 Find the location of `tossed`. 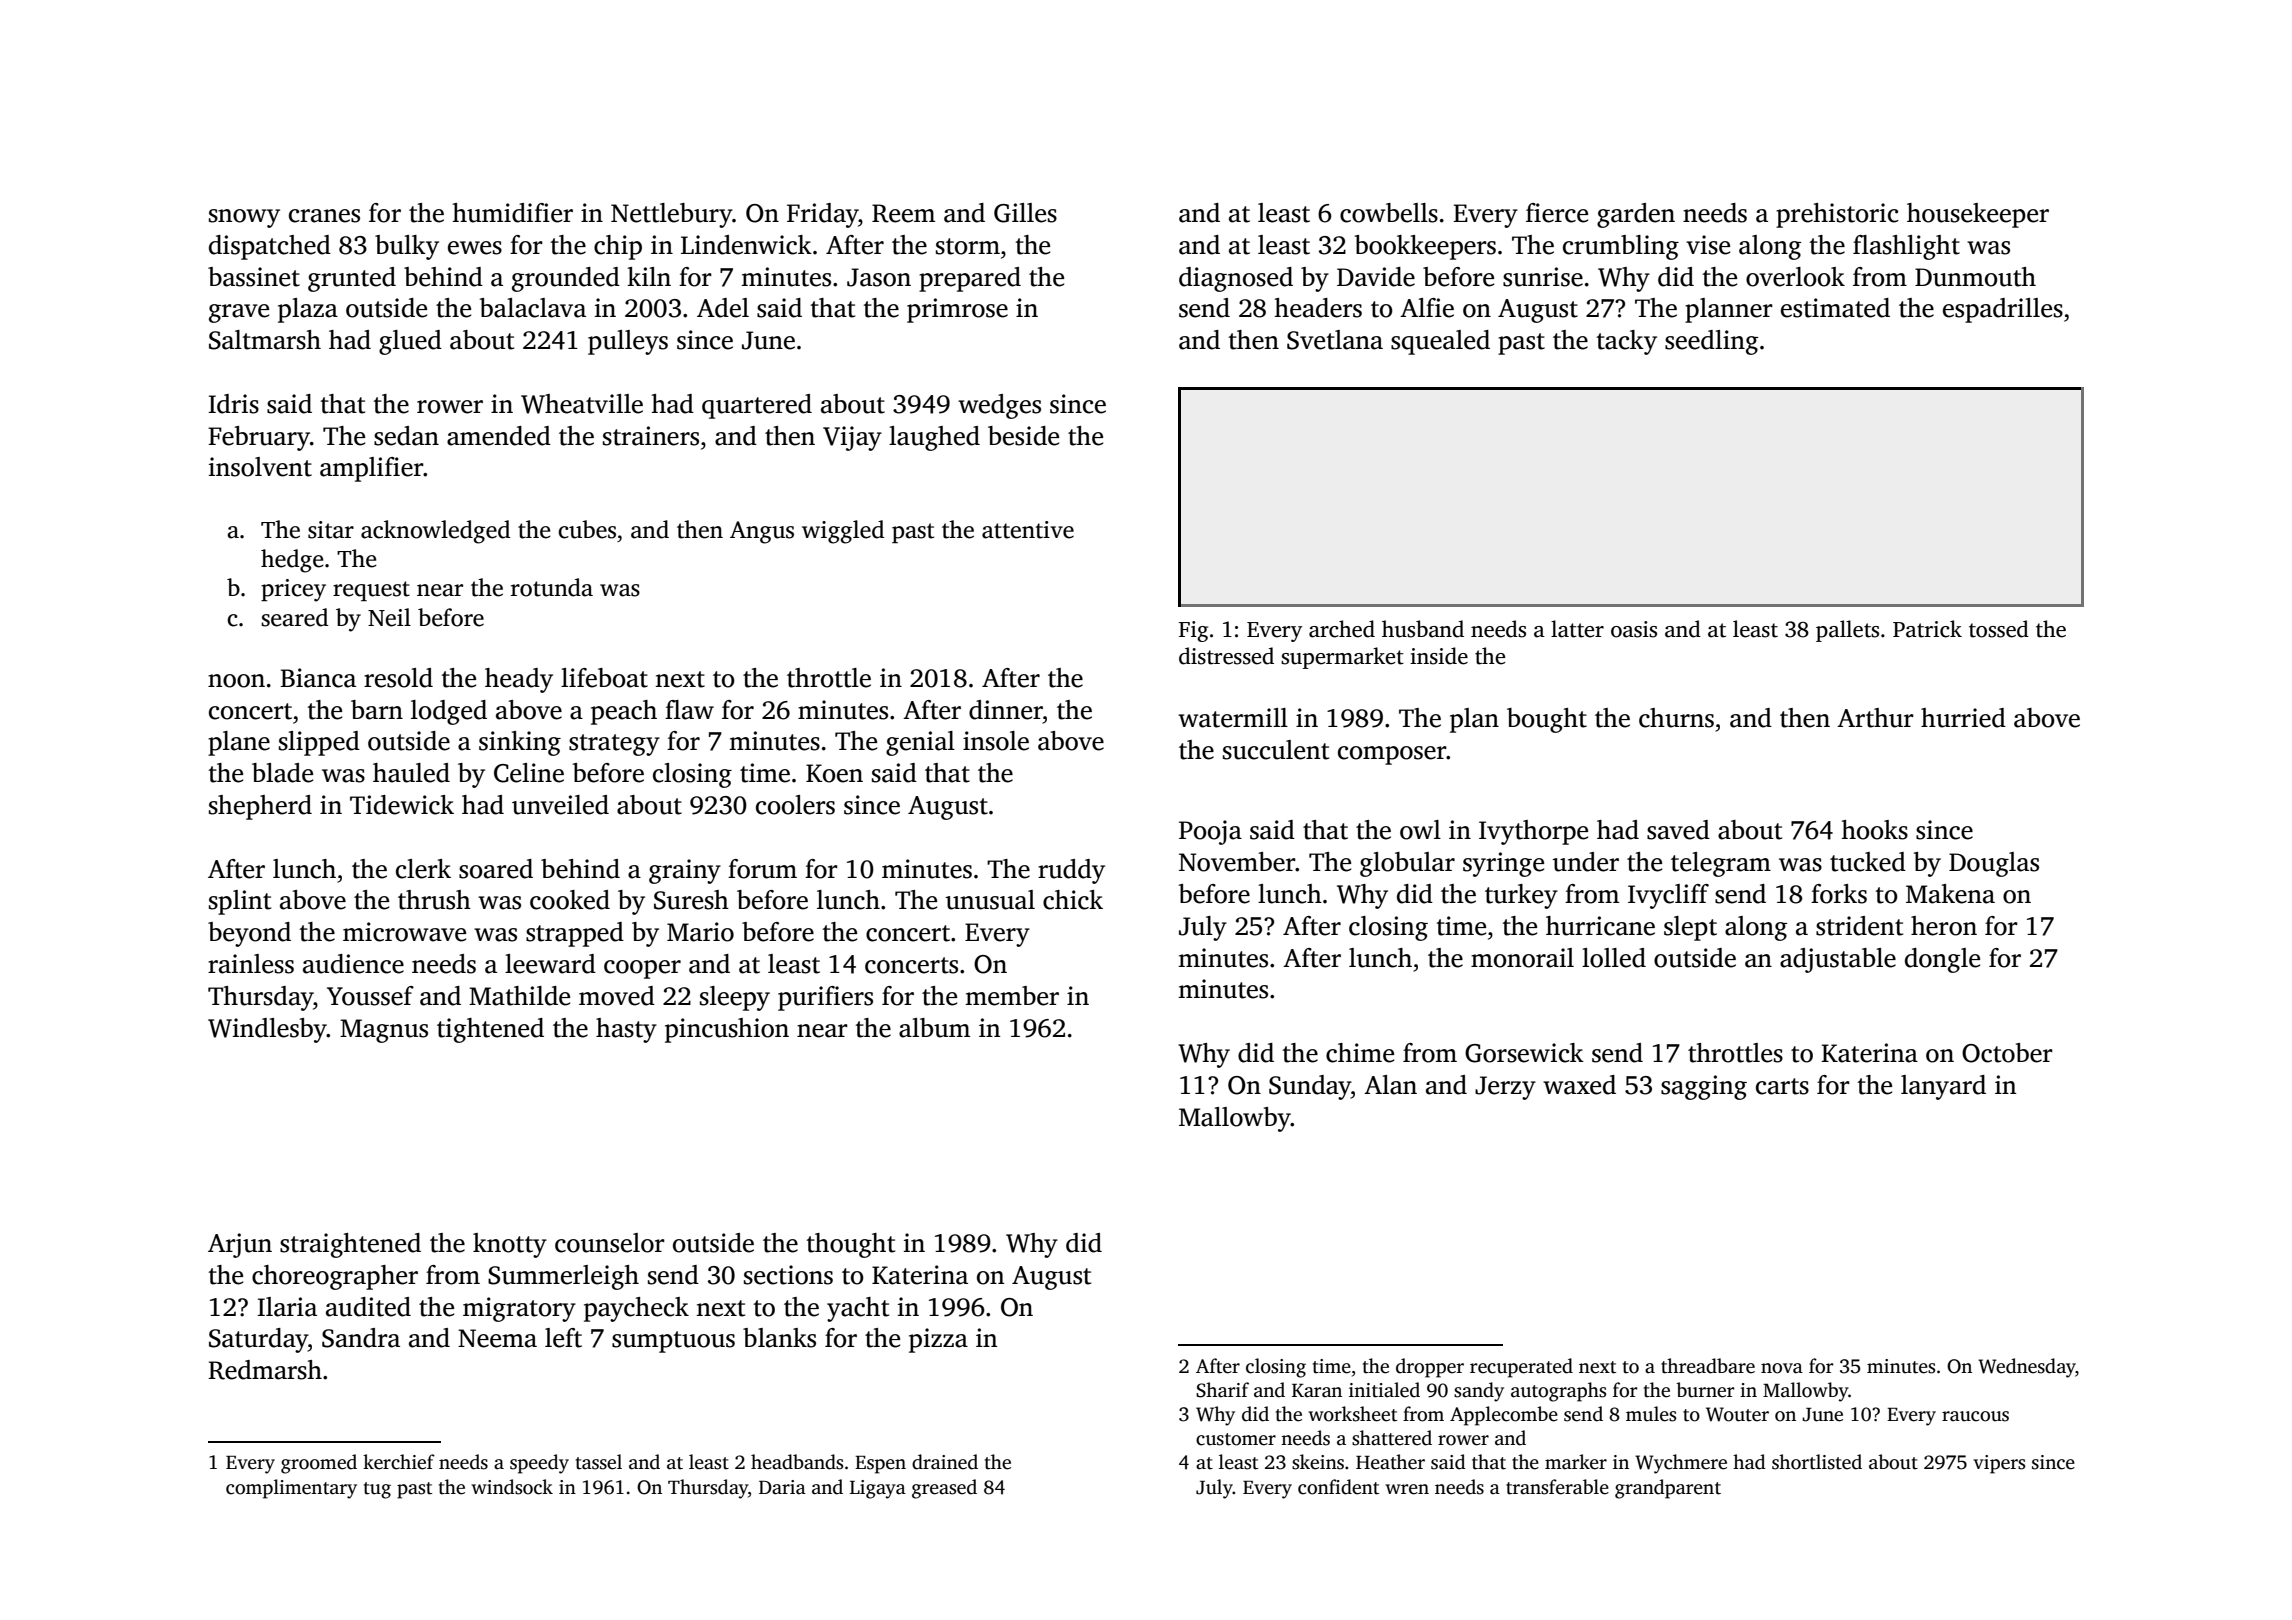

tossed is located at coordinates (1999, 629).
